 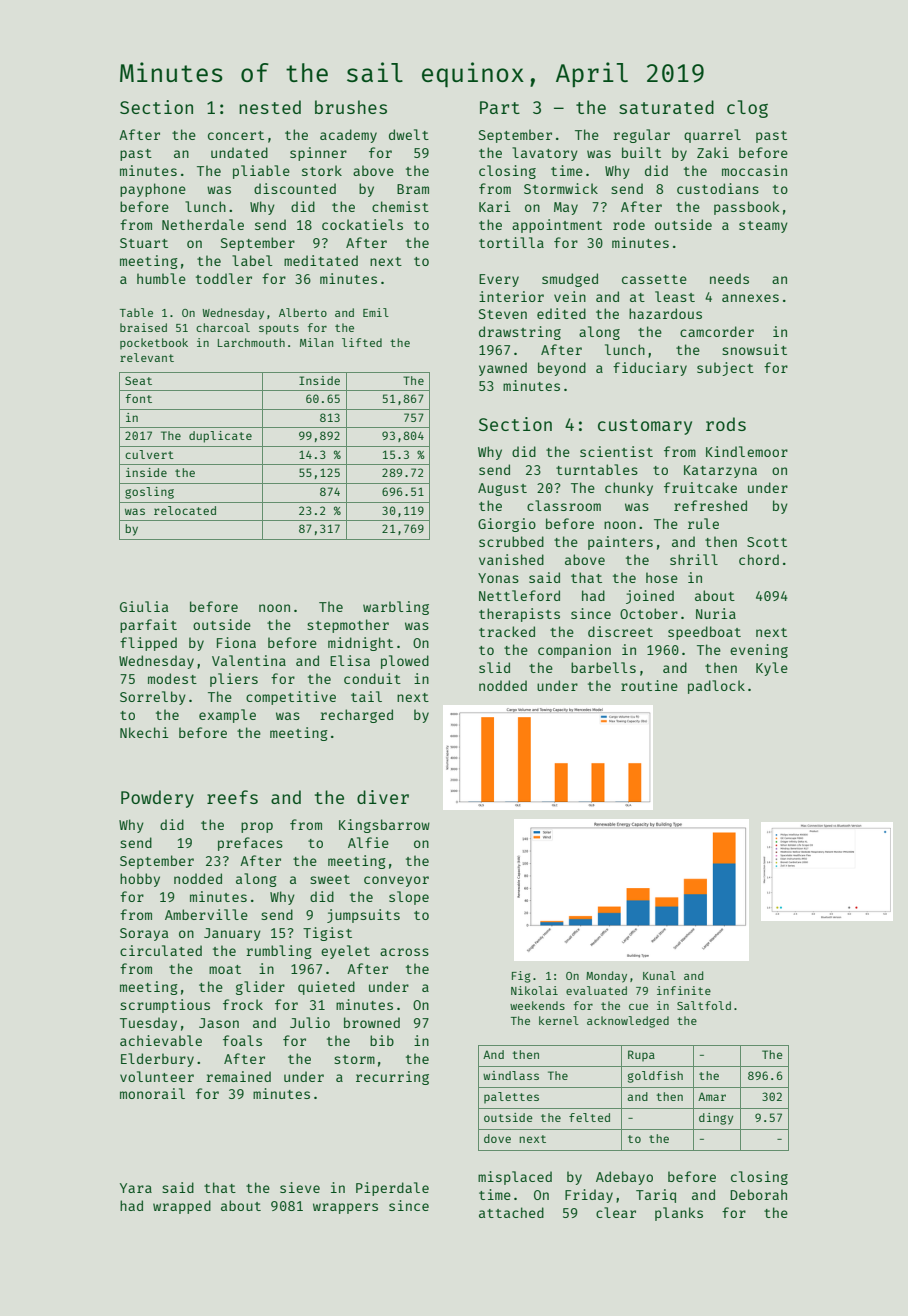 What do you see at coordinates (511, 1098) in the page?
I see `palettes` at bounding box center [511, 1098].
